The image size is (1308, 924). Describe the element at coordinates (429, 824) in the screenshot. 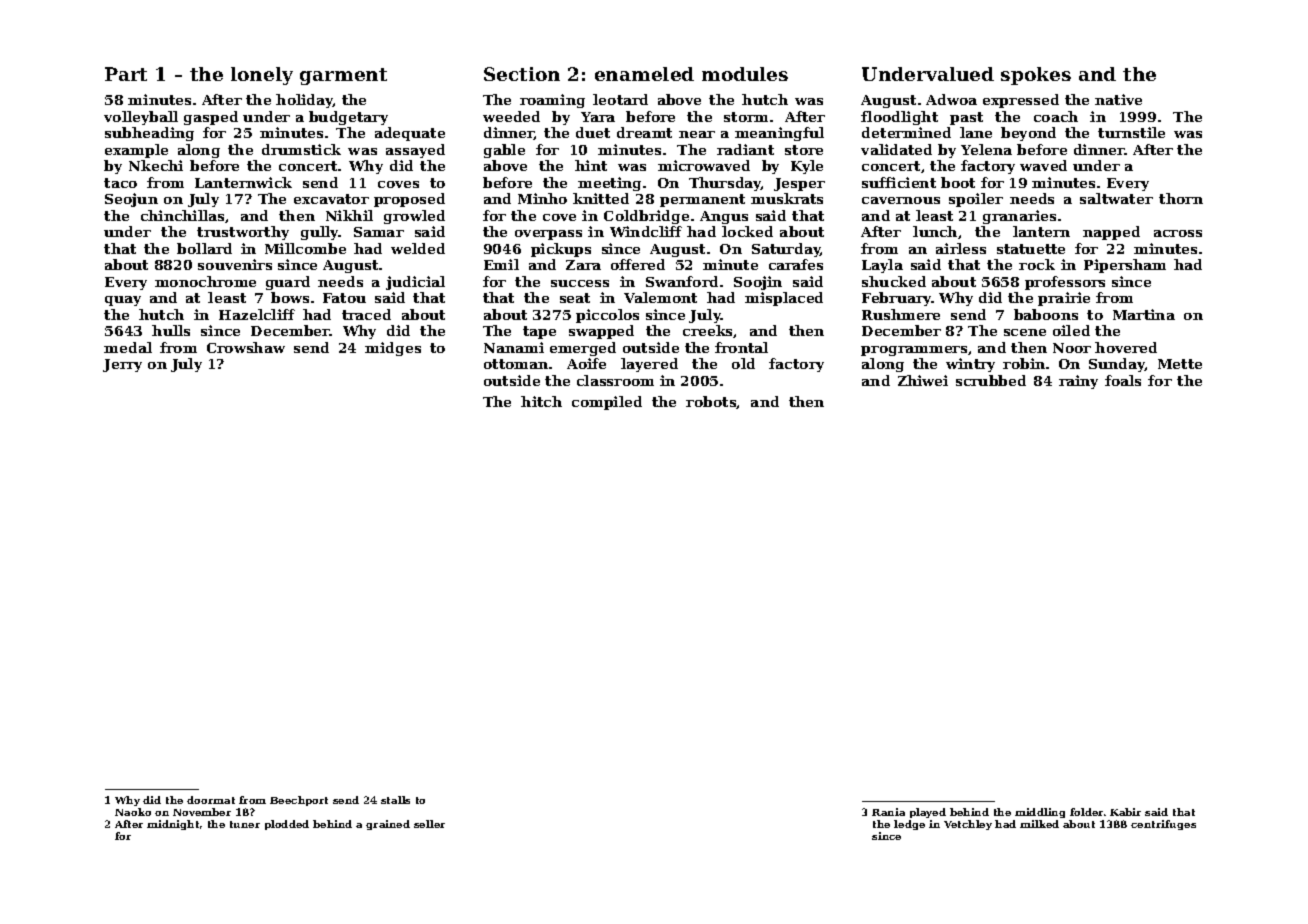

I see `seller` at that location.
